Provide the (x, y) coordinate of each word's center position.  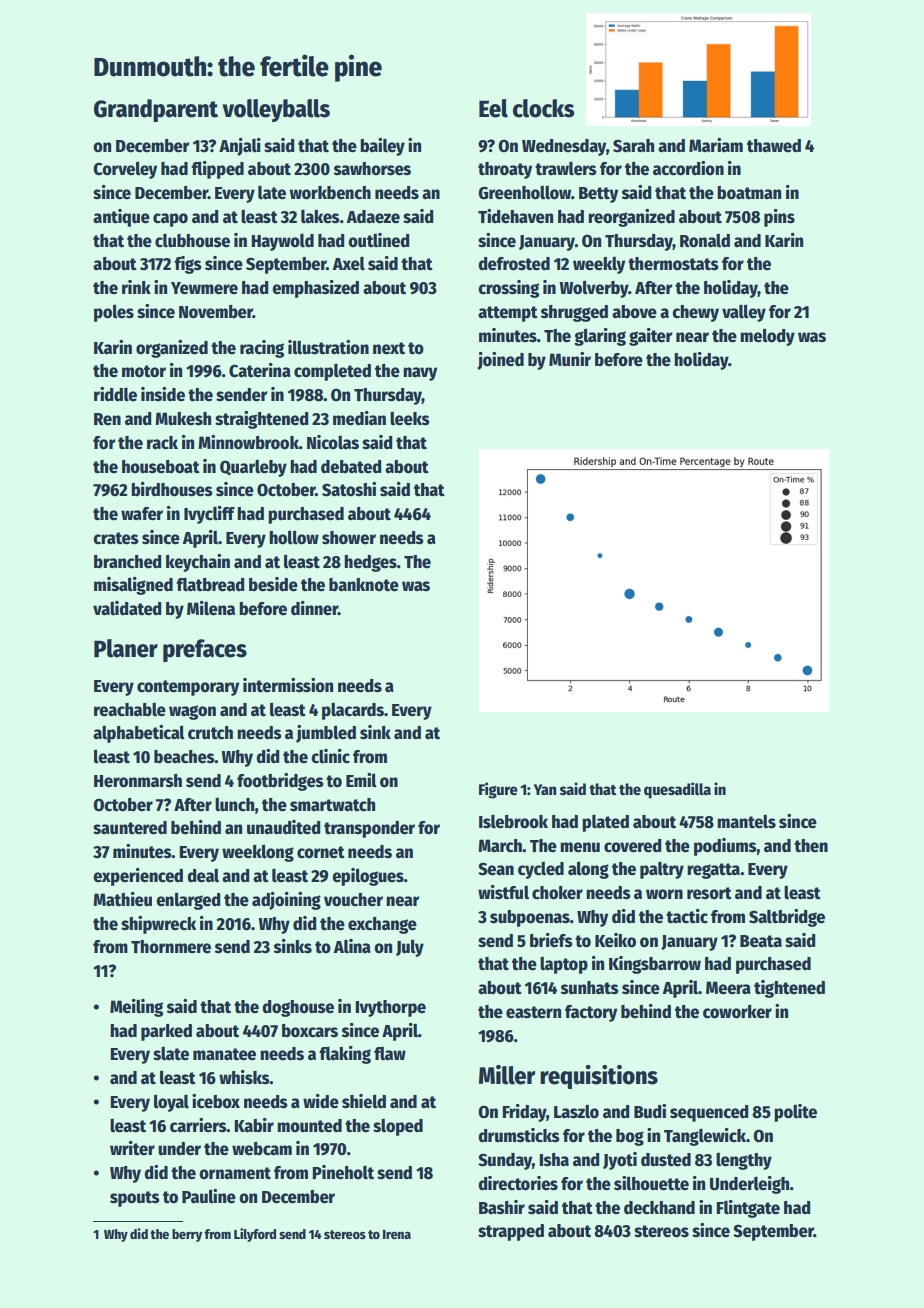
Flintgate (748, 1209)
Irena (397, 1234)
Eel (493, 108)
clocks (544, 108)
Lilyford (255, 1235)
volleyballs (276, 110)
